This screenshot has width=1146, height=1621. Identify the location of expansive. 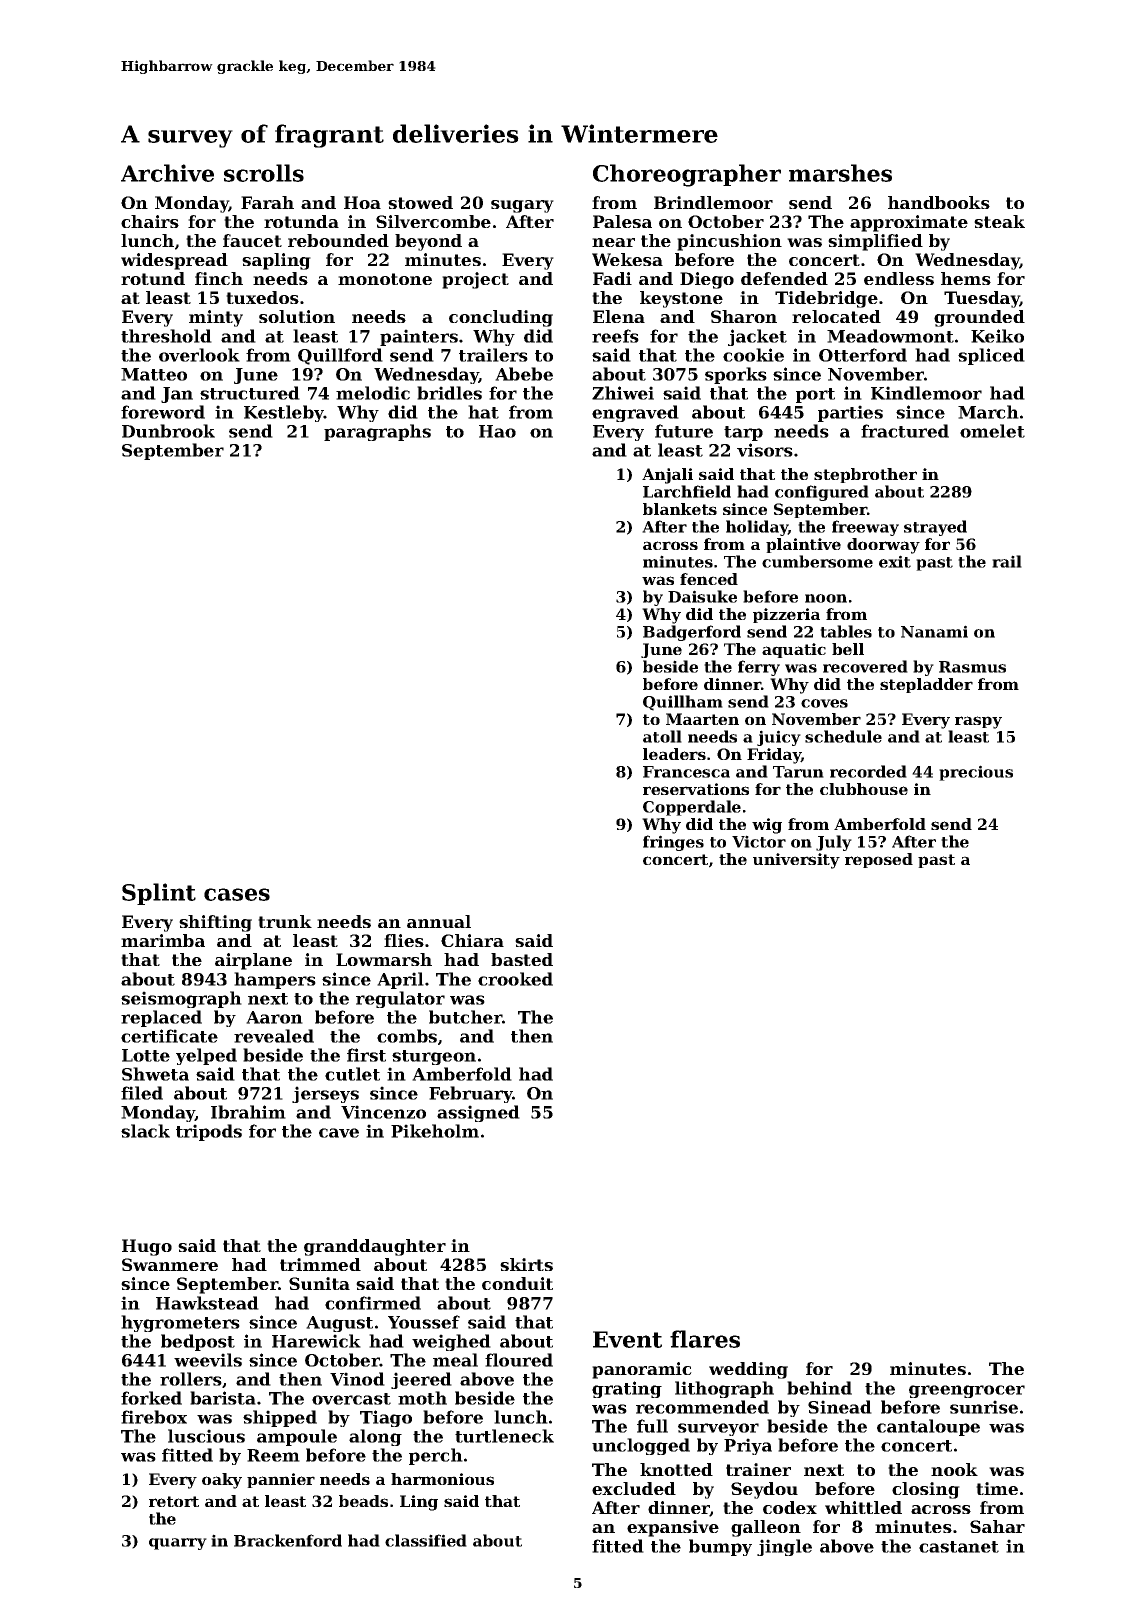
(673, 1528).
